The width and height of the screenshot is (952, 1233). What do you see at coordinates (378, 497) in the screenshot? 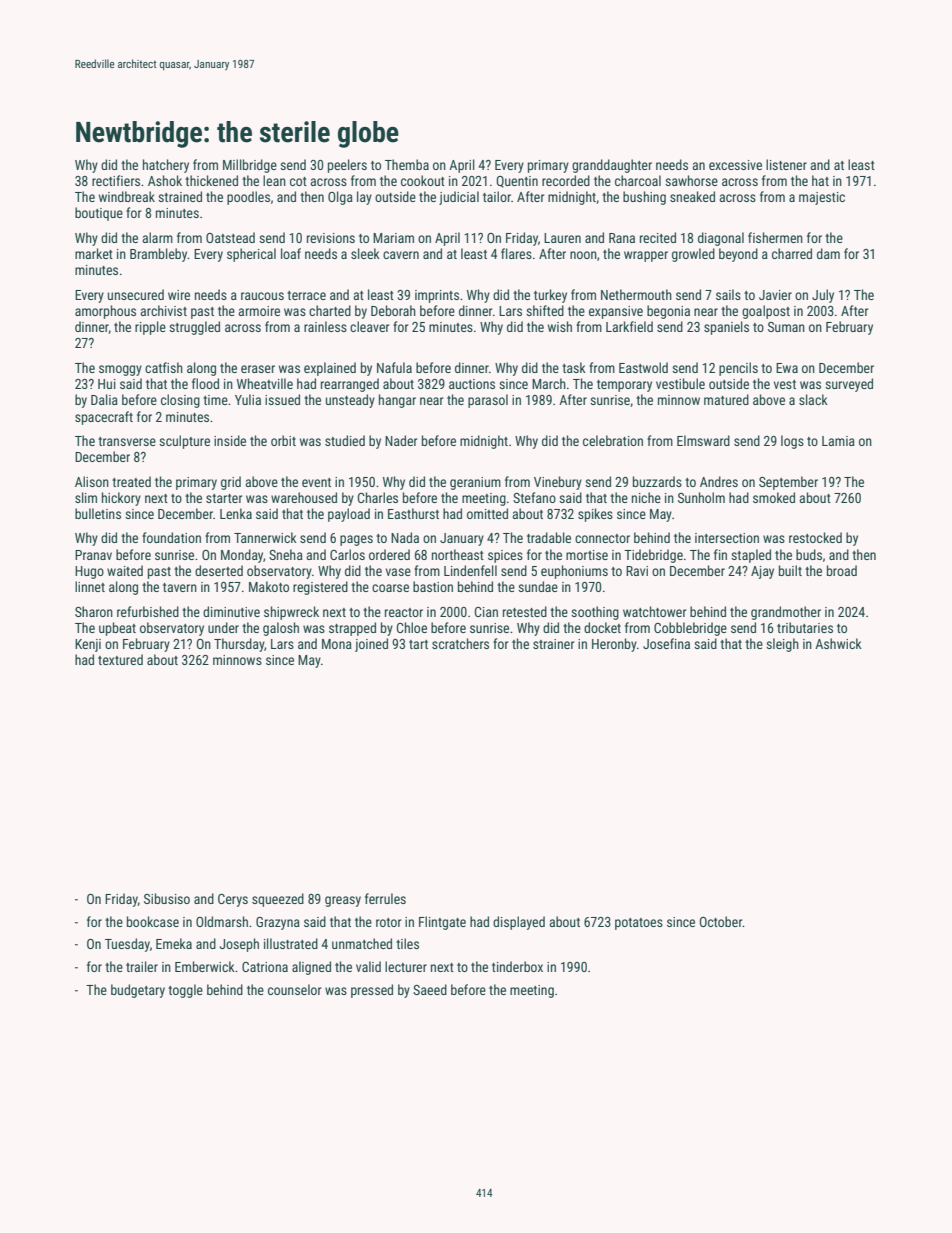
I see `Charles` at bounding box center [378, 497].
